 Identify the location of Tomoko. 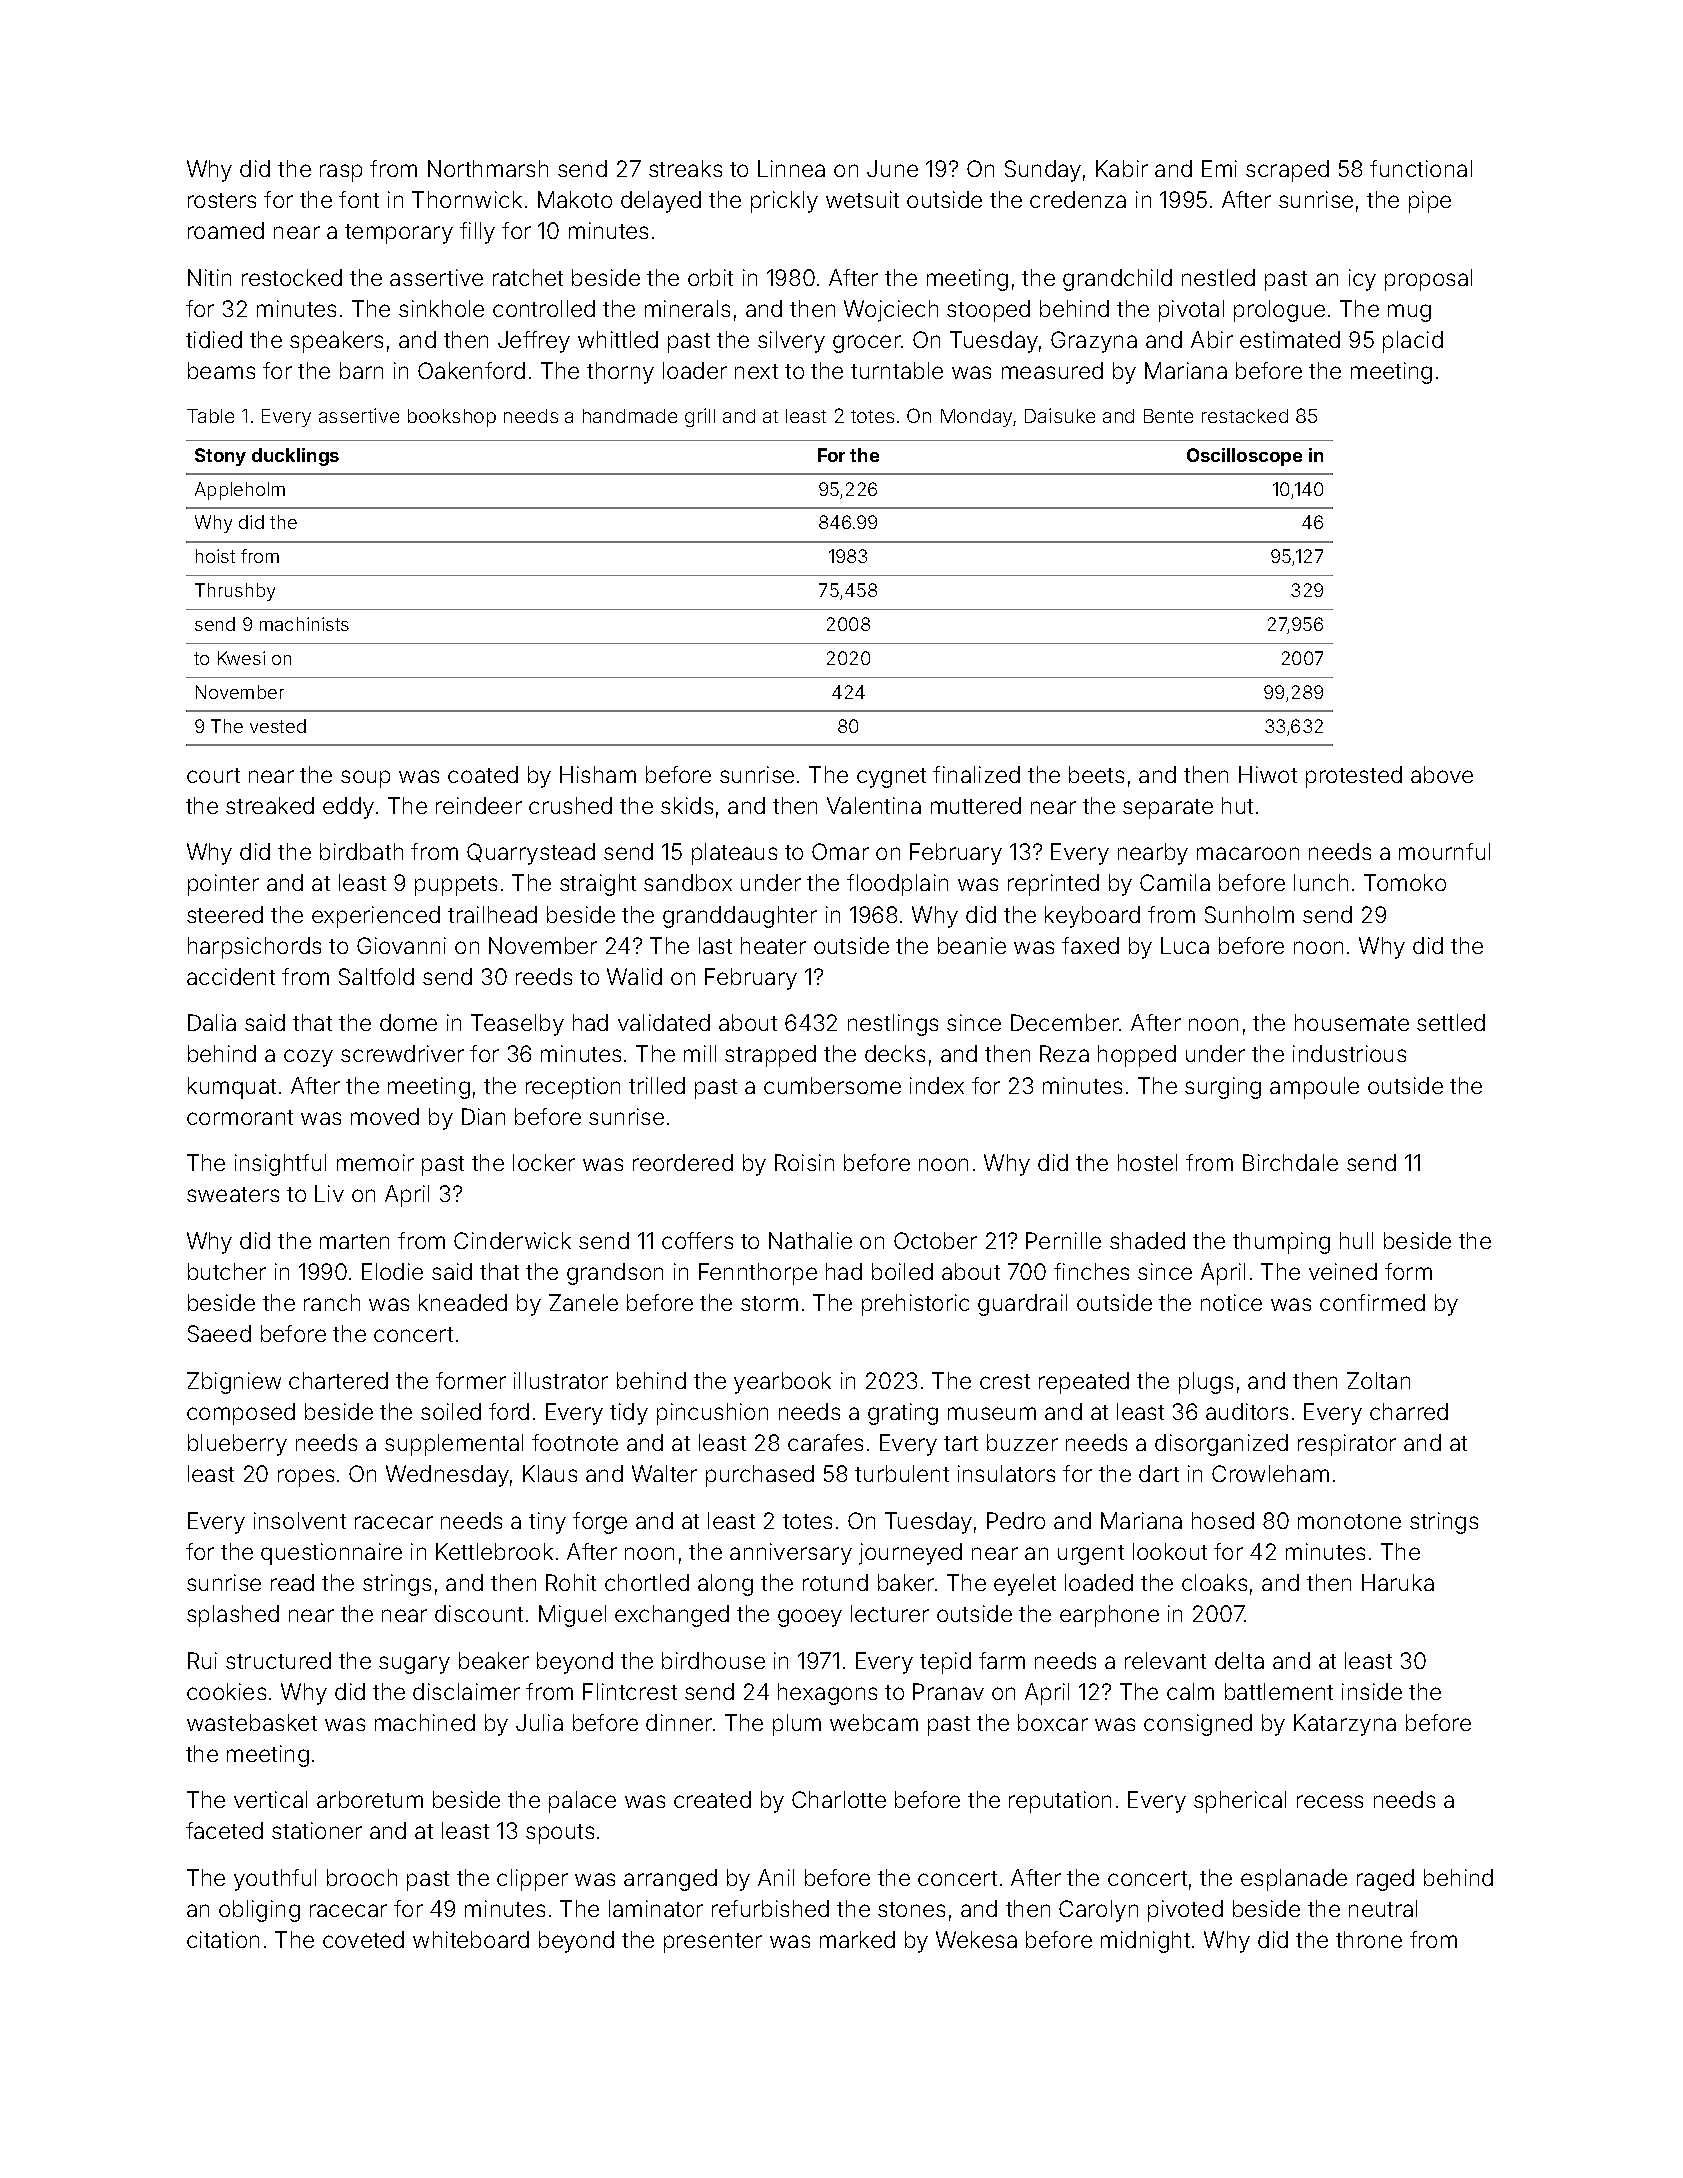
(1405, 882).
